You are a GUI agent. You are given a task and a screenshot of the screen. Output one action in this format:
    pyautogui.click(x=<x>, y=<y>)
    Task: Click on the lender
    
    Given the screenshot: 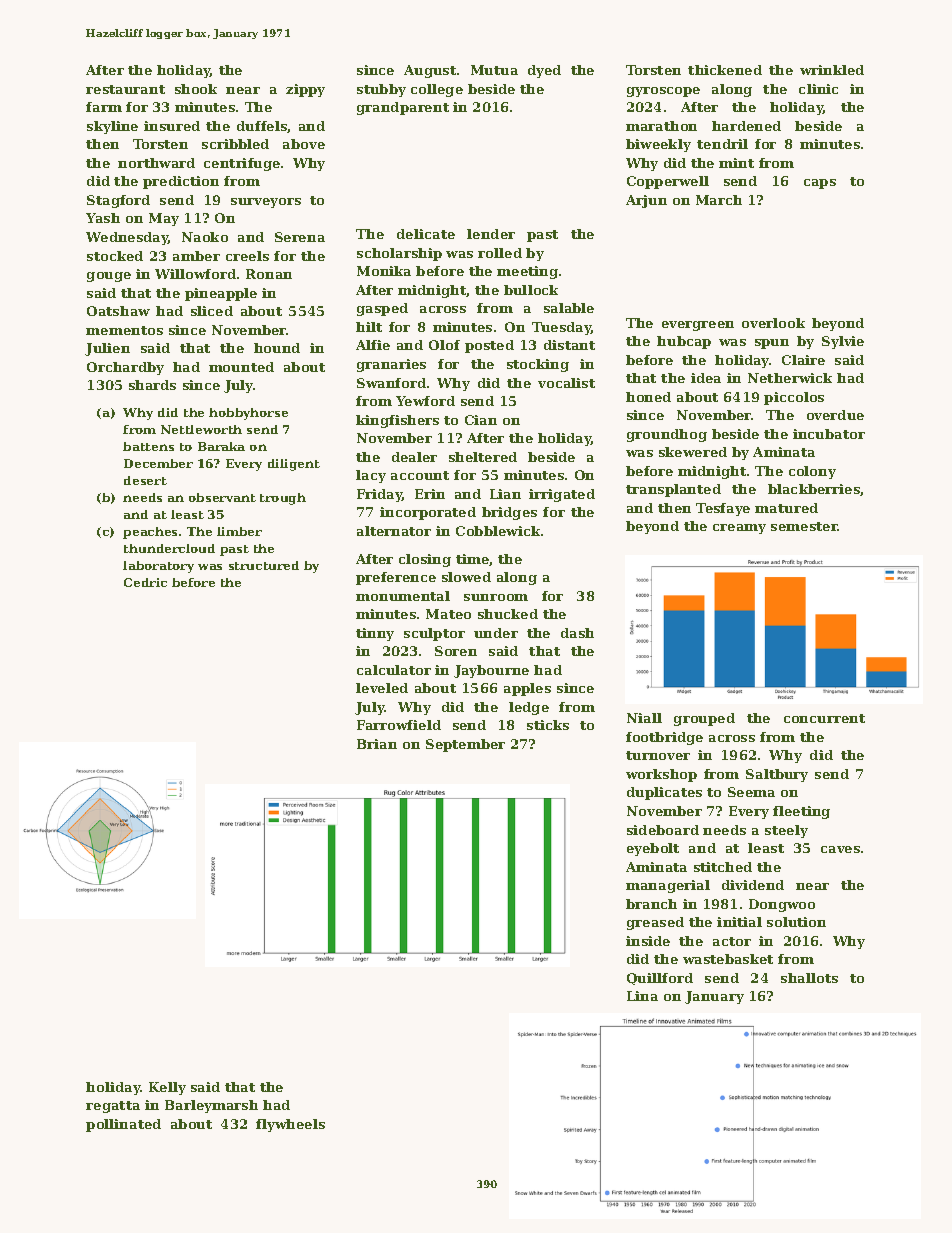 What is the action you would take?
    pyautogui.click(x=491, y=234)
